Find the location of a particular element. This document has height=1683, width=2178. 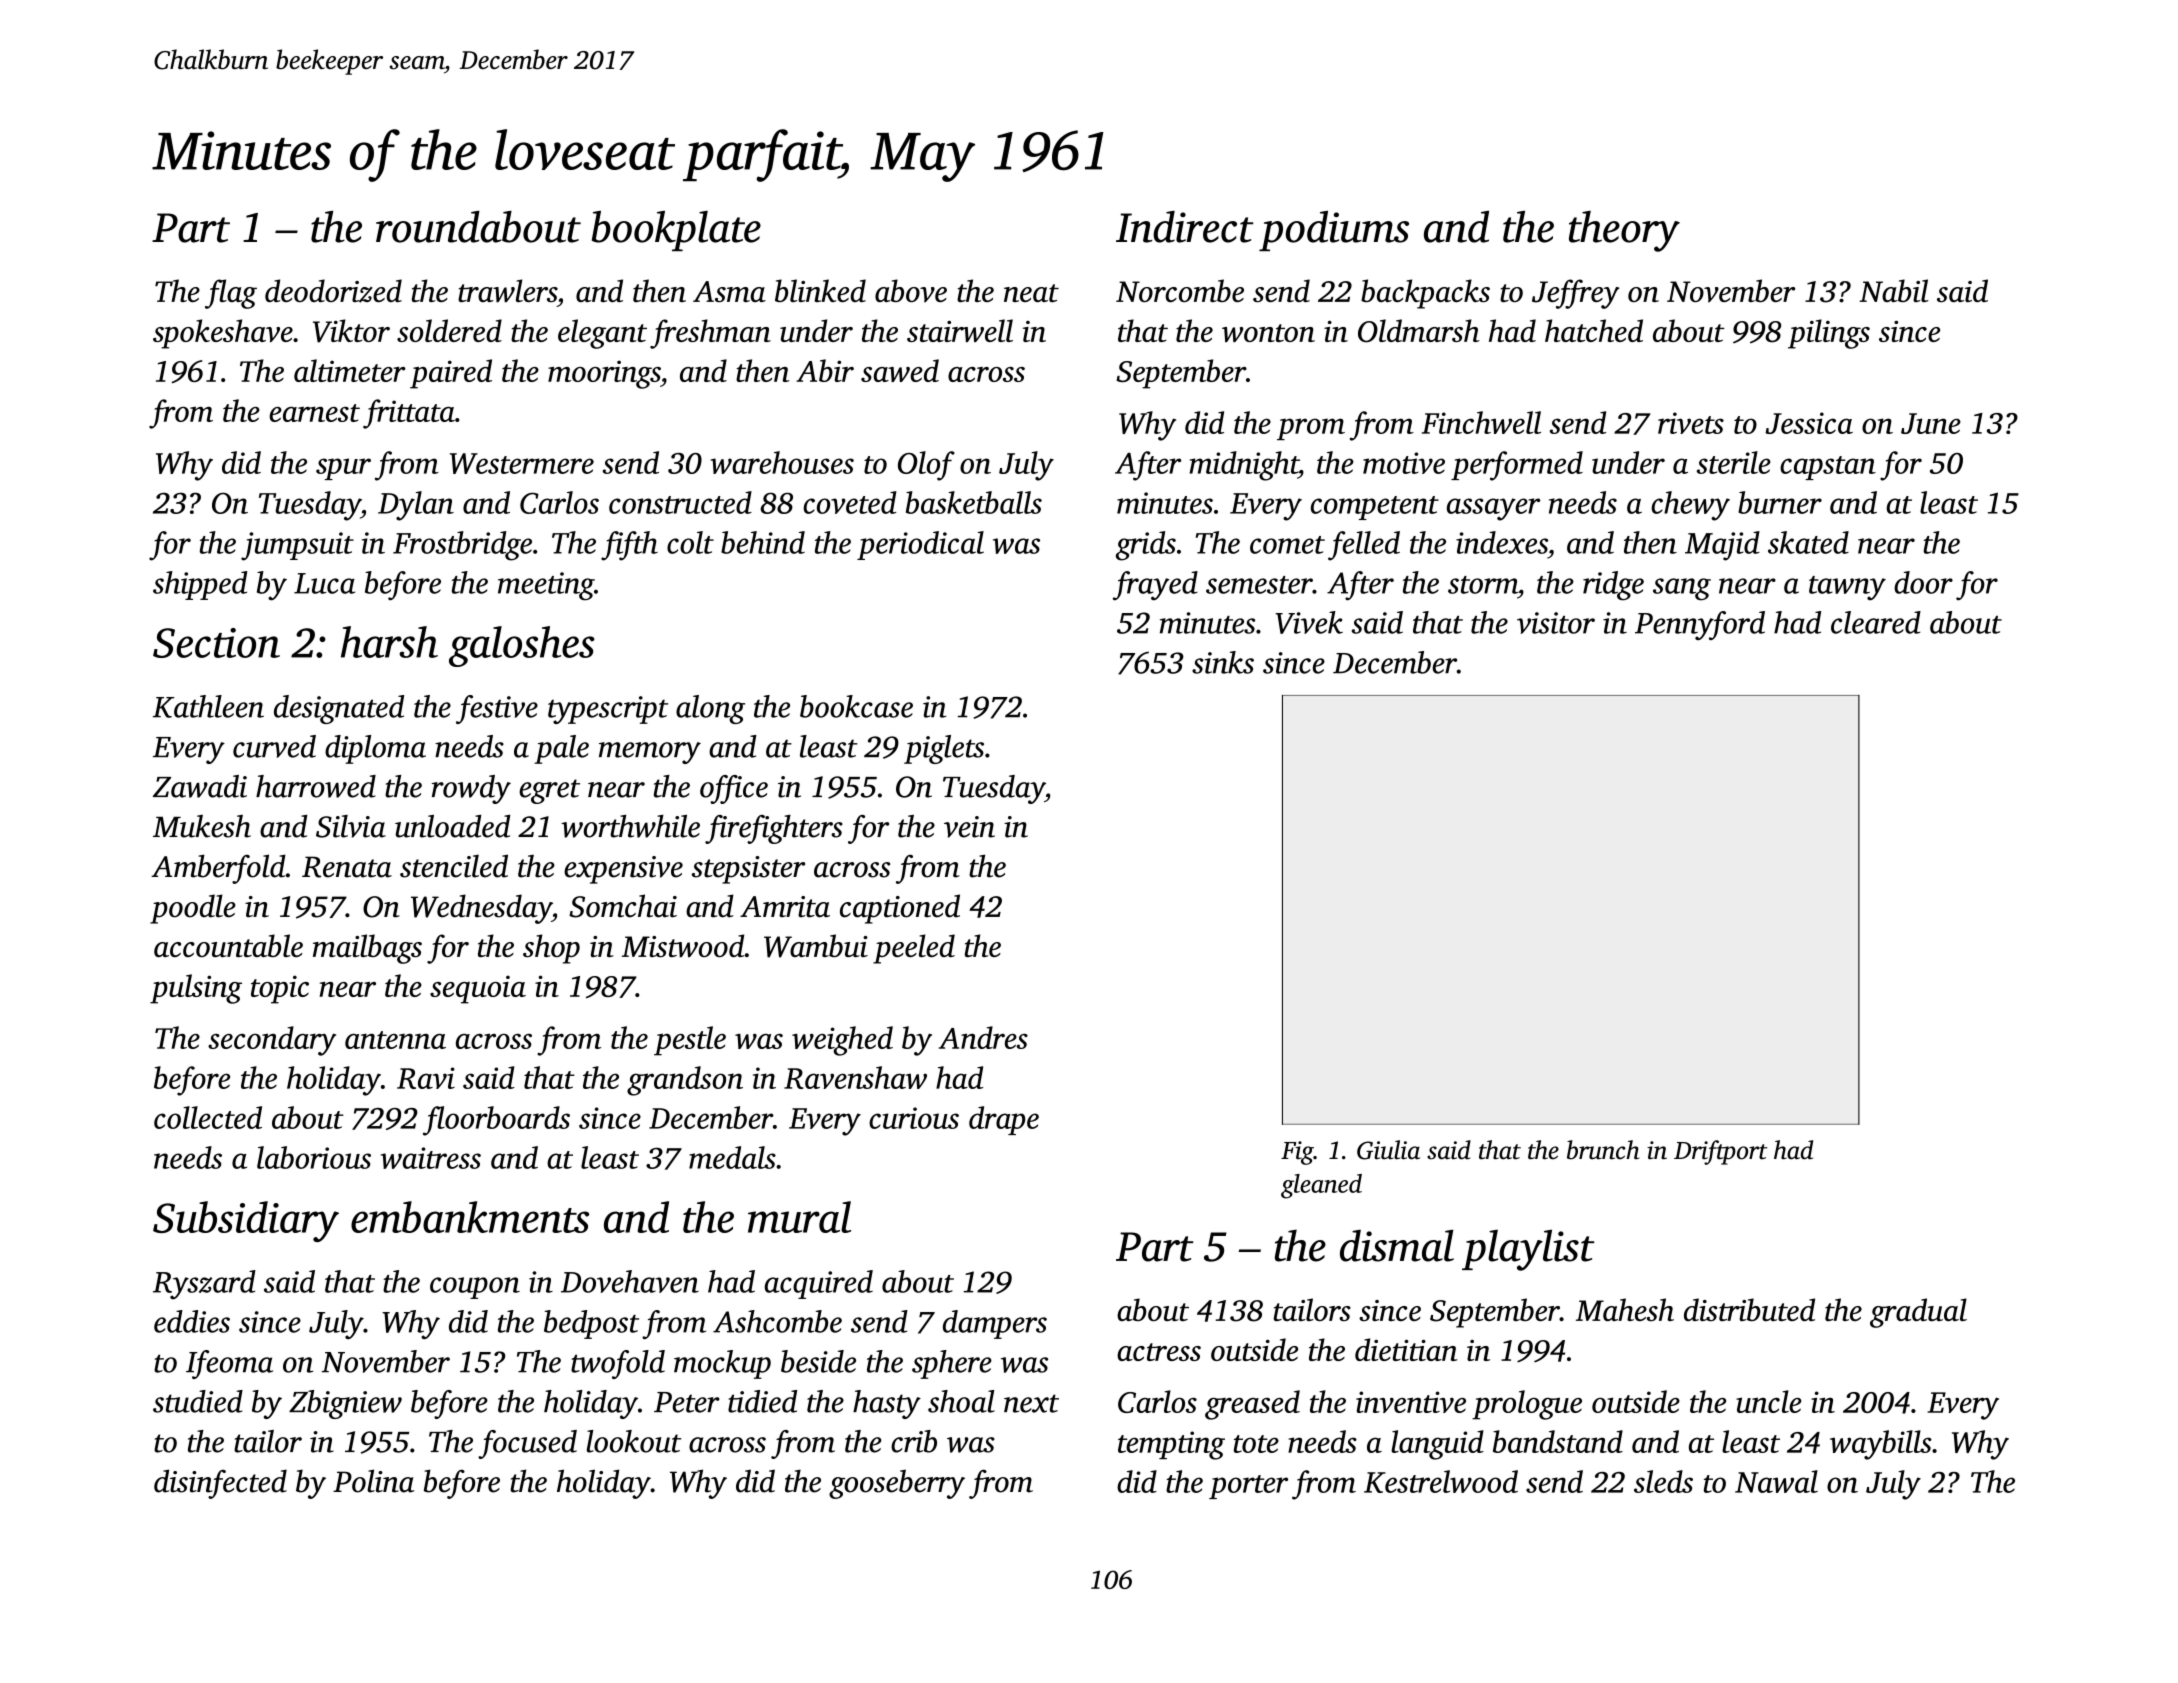

Majid is located at coordinates (1722, 546).
